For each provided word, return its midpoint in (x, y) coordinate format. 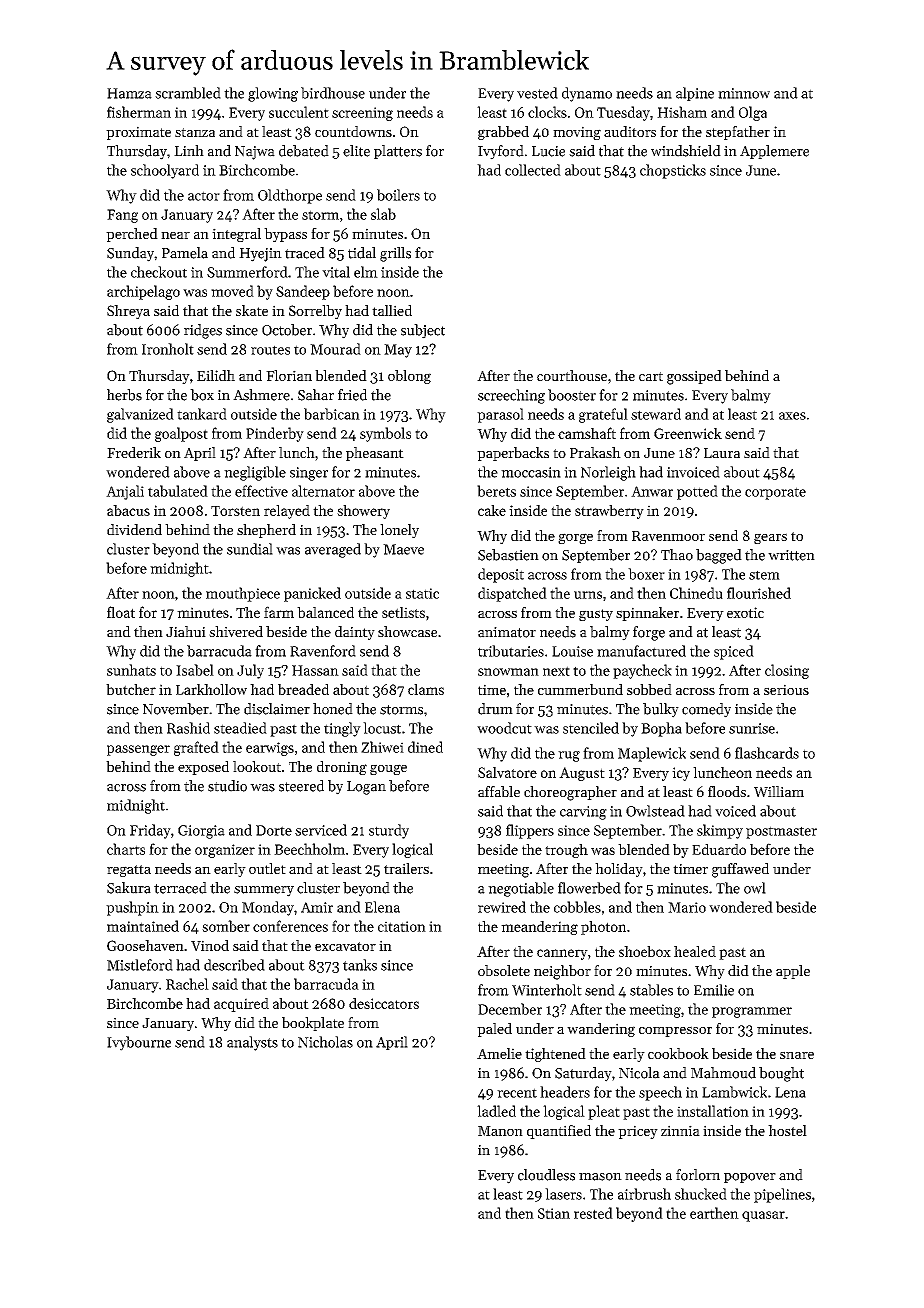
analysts (252, 1043)
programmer (752, 1012)
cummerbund (580, 689)
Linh (189, 150)
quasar (763, 1216)
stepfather (738, 133)
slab (383, 214)
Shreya (128, 312)
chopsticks (673, 171)
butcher (131, 689)
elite (356, 151)
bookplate (313, 1024)
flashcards (767, 753)
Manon (500, 1131)
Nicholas (325, 1042)
